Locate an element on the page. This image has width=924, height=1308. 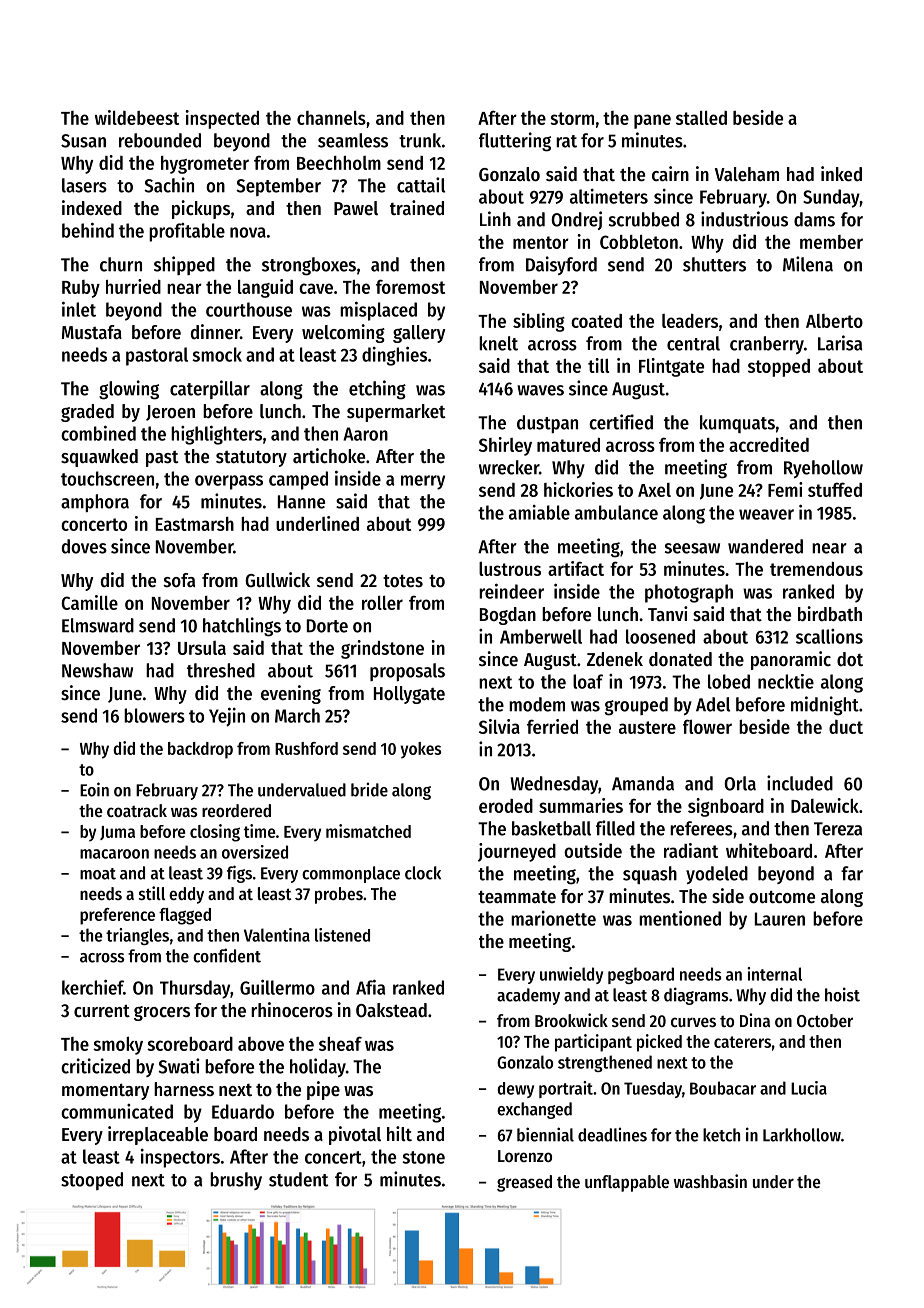
eroded is located at coordinates (506, 805).
